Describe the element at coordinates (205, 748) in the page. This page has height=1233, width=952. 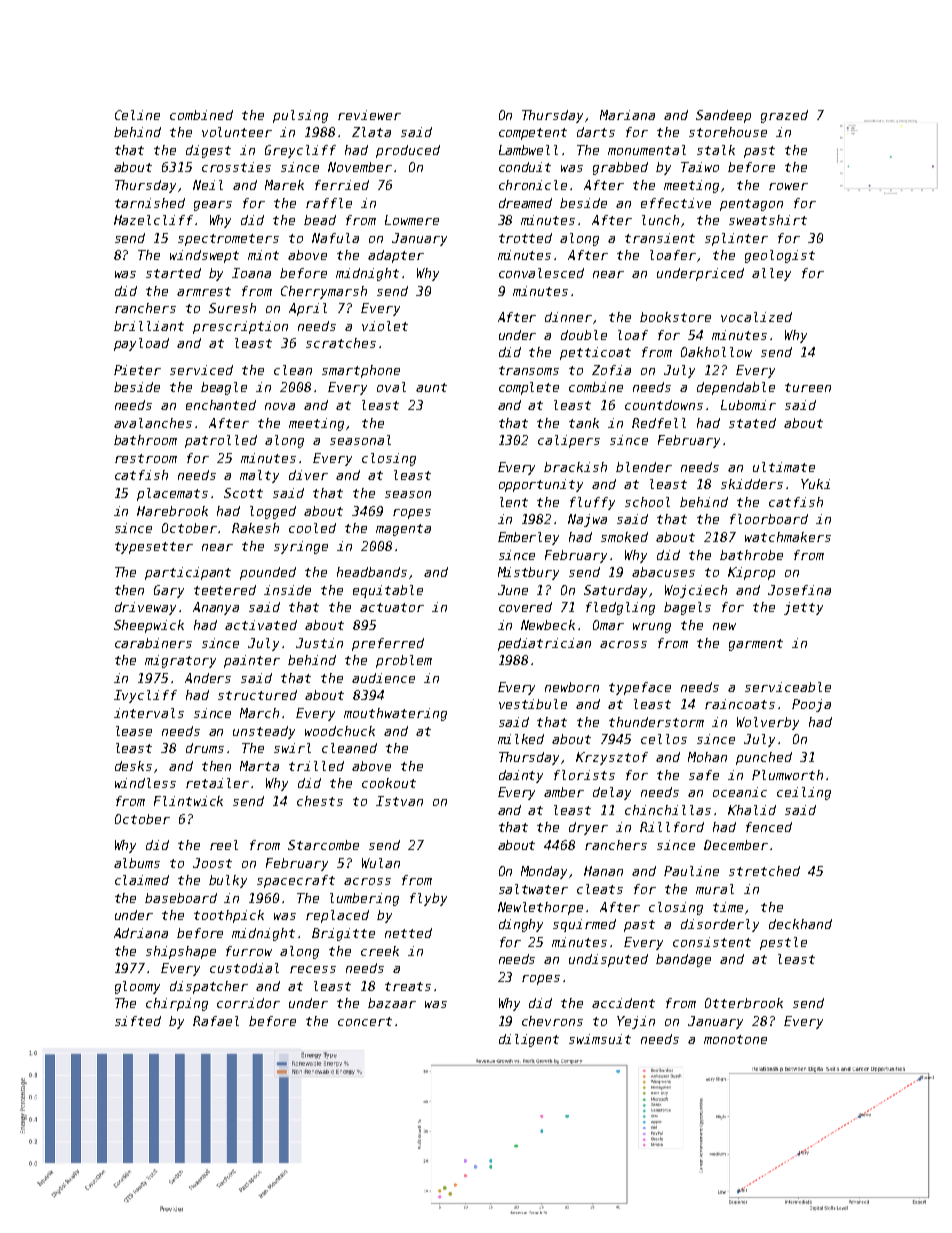
I see `drums` at that location.
